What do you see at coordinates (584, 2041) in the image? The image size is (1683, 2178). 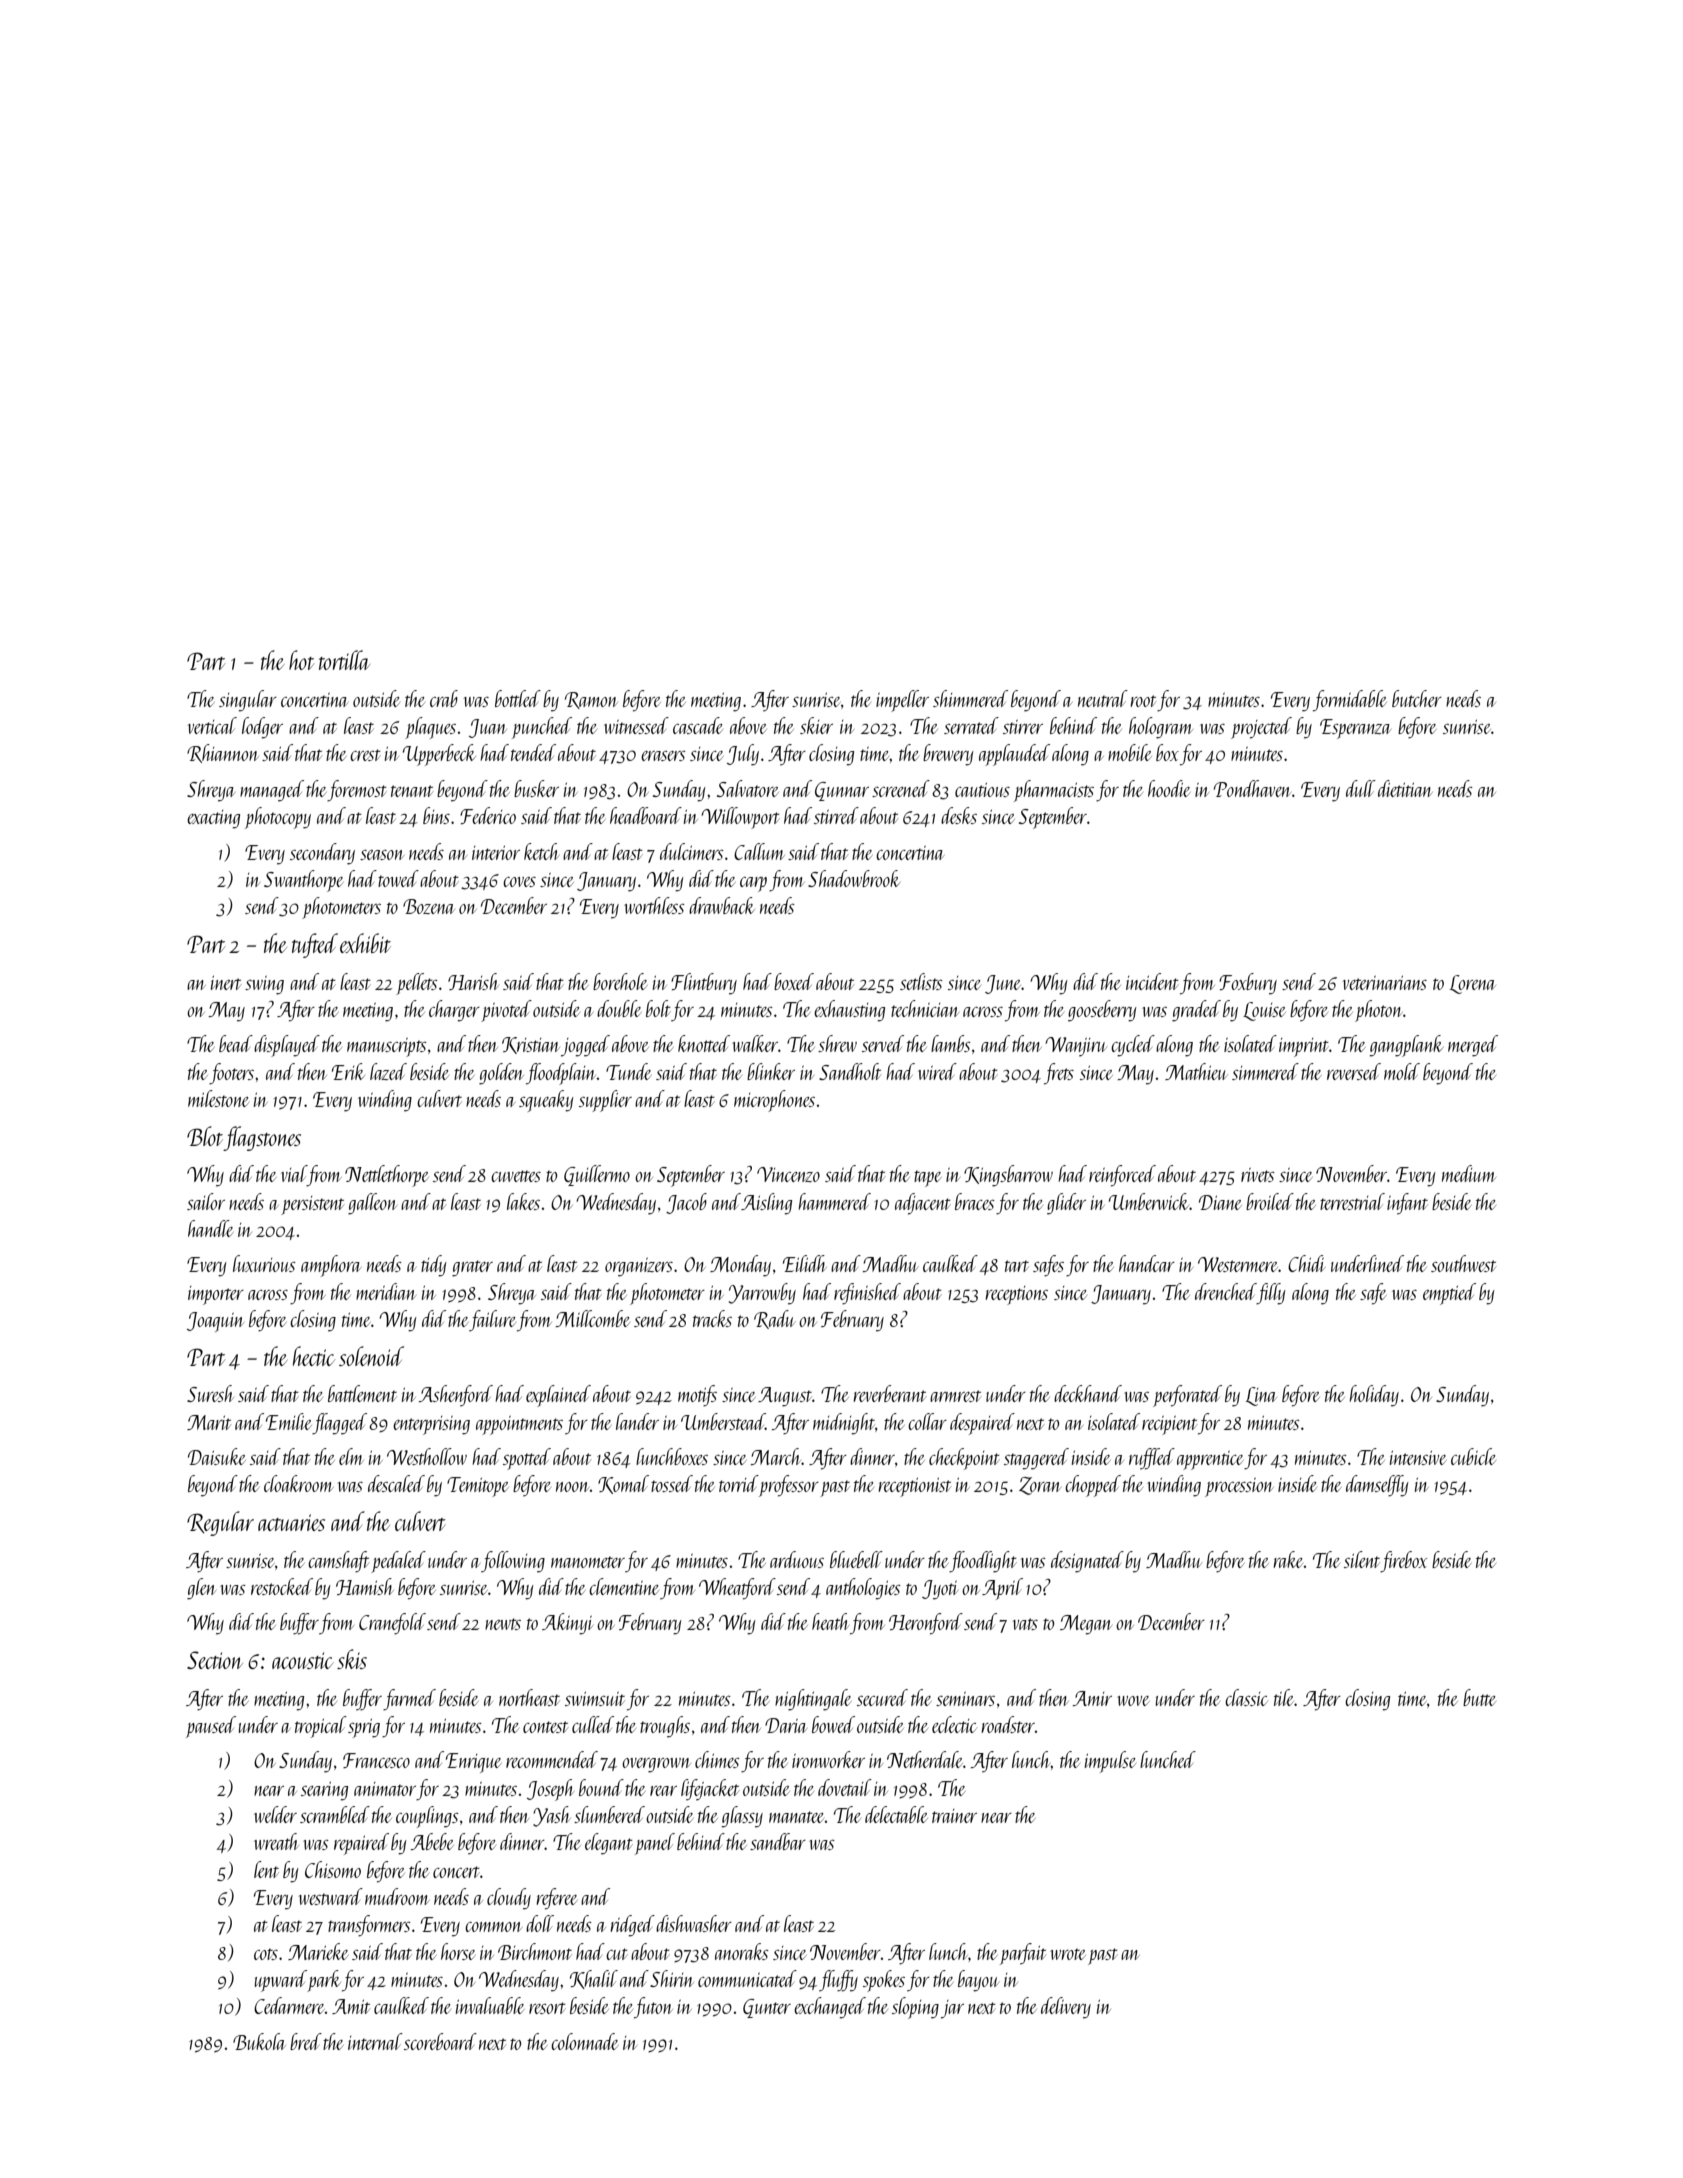 I see `colonnade` at bounding box center [584, 2041].
